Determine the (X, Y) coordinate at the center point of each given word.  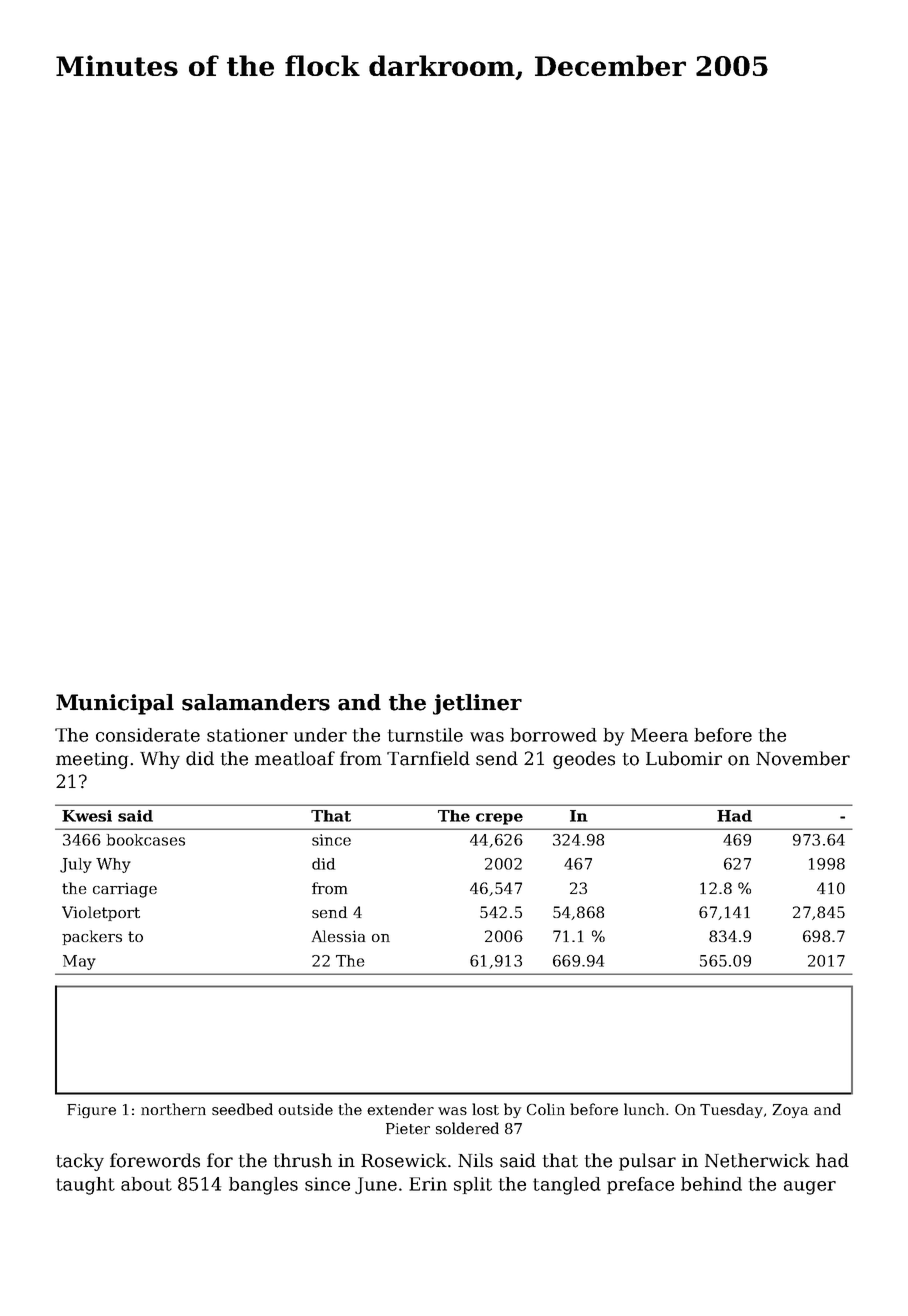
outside (305, 1109)
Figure (91, 1111)
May (79, 962)
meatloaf (295, 758)
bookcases (146, 840)
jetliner (477, 704)
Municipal (115, 704)
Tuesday (731, 1110)
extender (400, 1109)
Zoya (790, 1111)
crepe (499, 819)
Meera (659, 735)
